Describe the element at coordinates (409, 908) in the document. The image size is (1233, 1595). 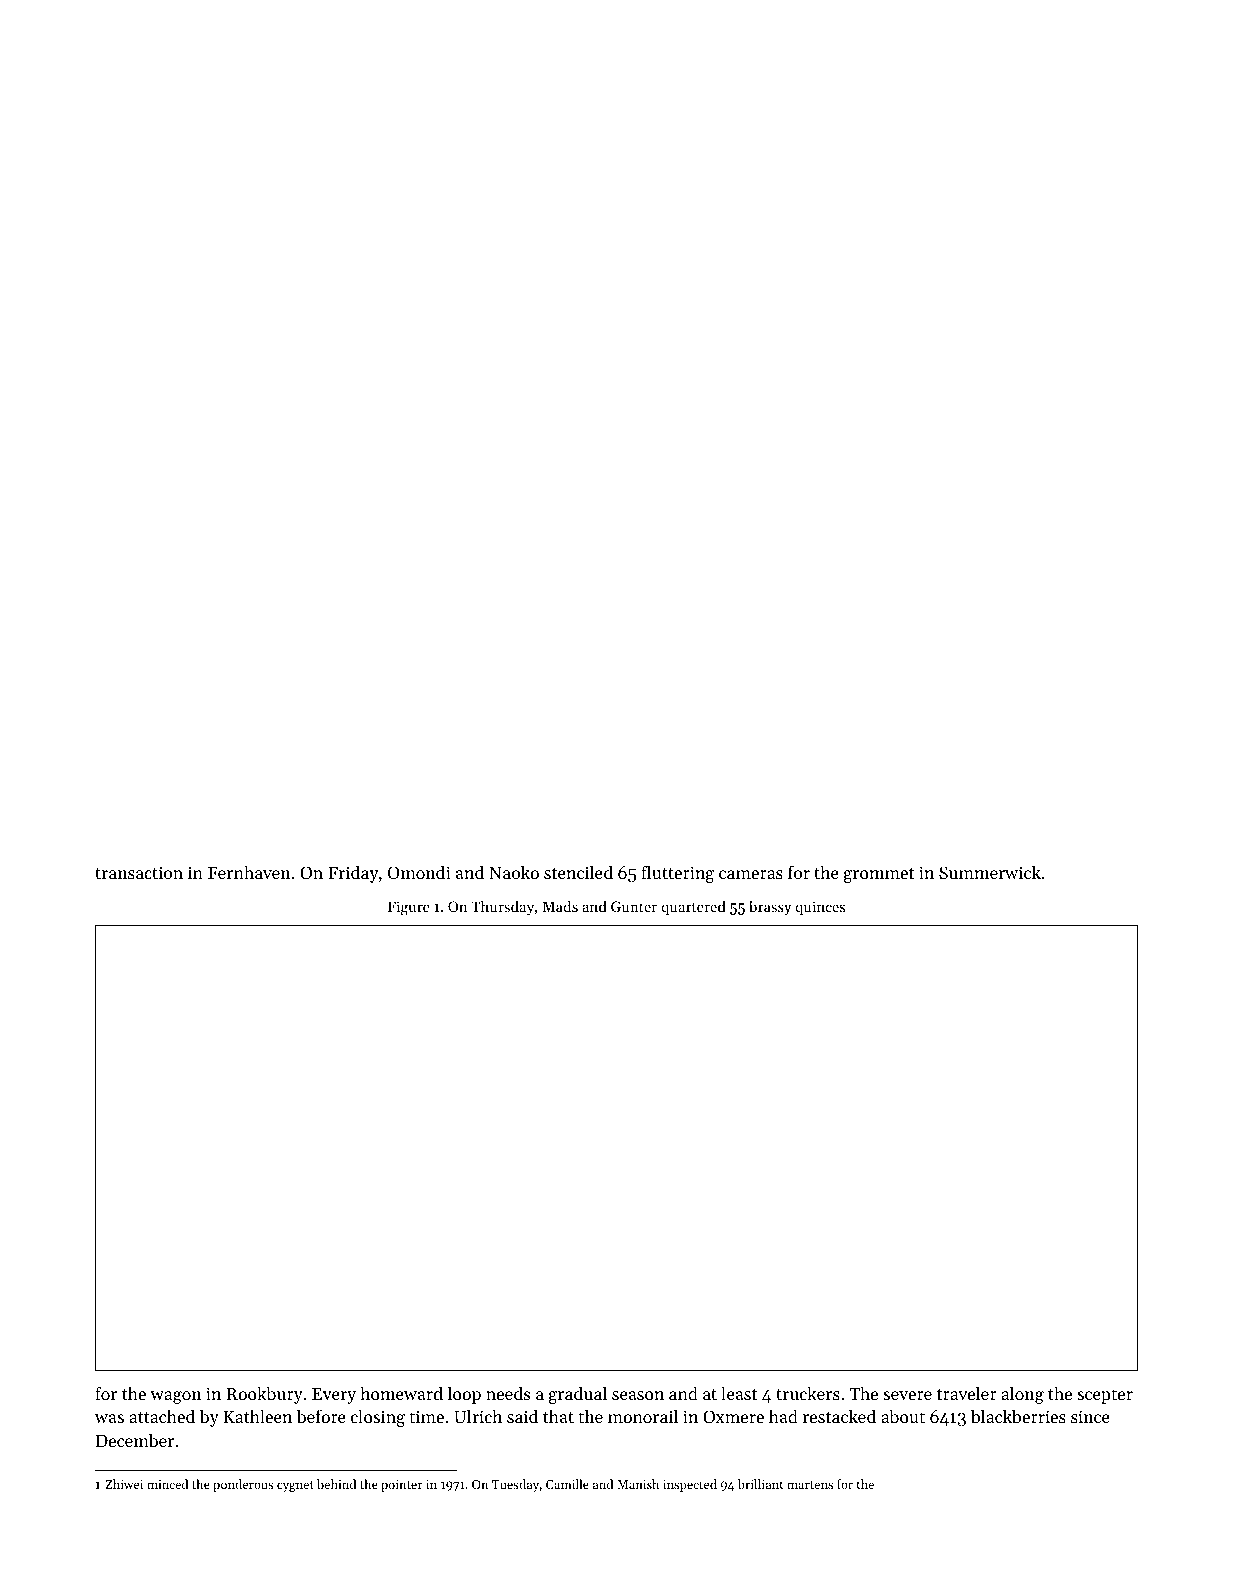
I see `Figure` at that location.
